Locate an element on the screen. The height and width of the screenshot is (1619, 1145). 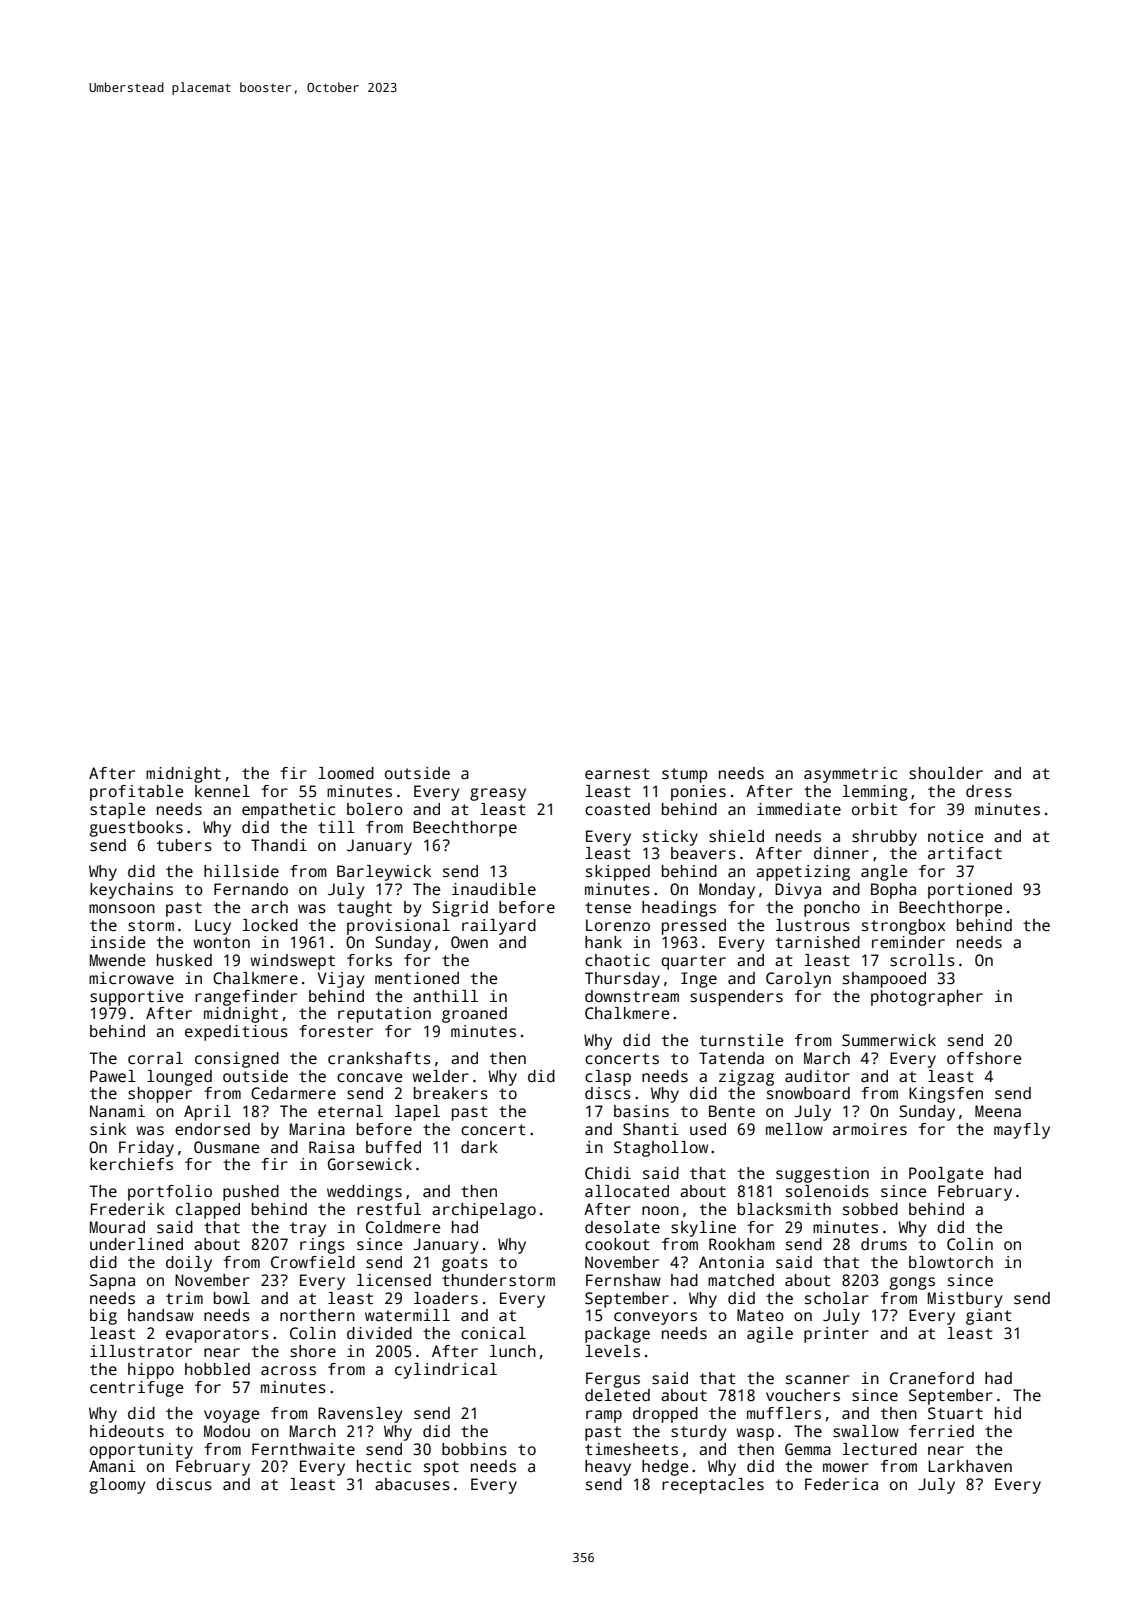
shampooed is located at coordinates (884, 980).
